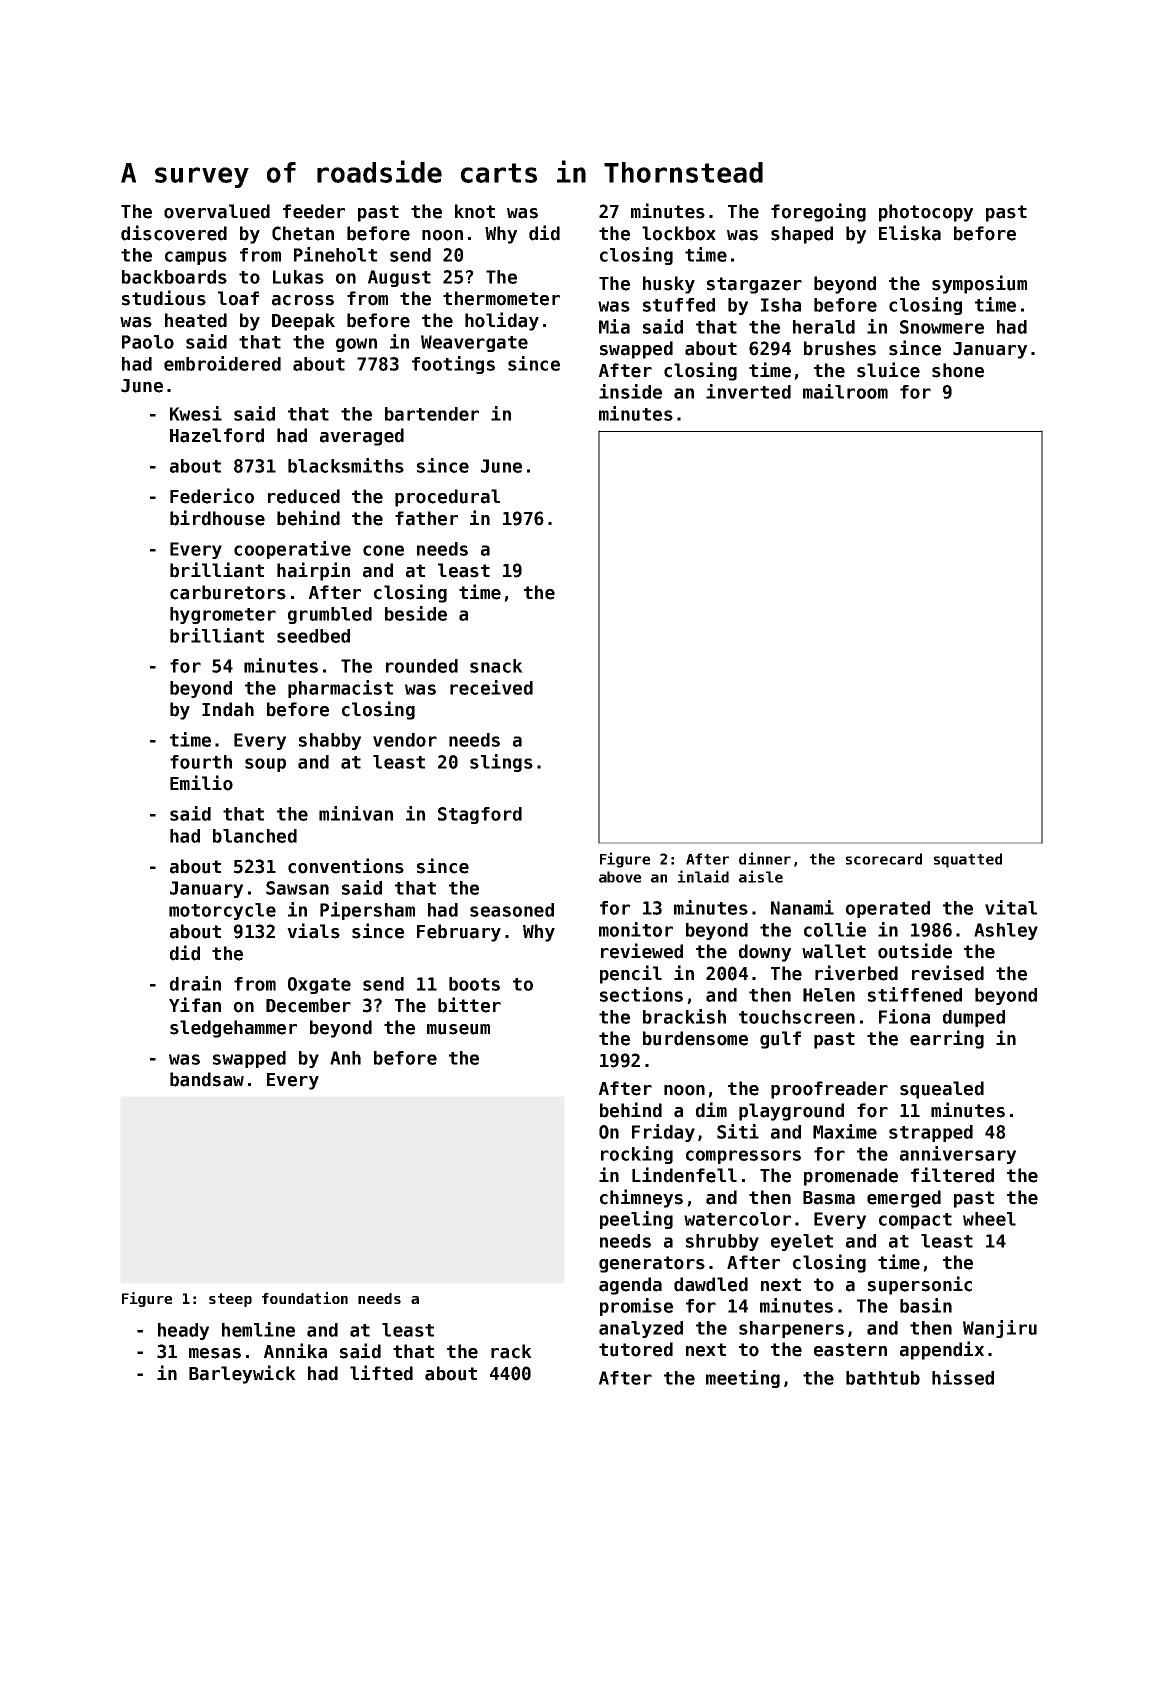 Image resolution: width=1163 pixels, height=1685 pixels. Describe the element at coordinates (958, 370) in the page. I see `shone` at that location.
